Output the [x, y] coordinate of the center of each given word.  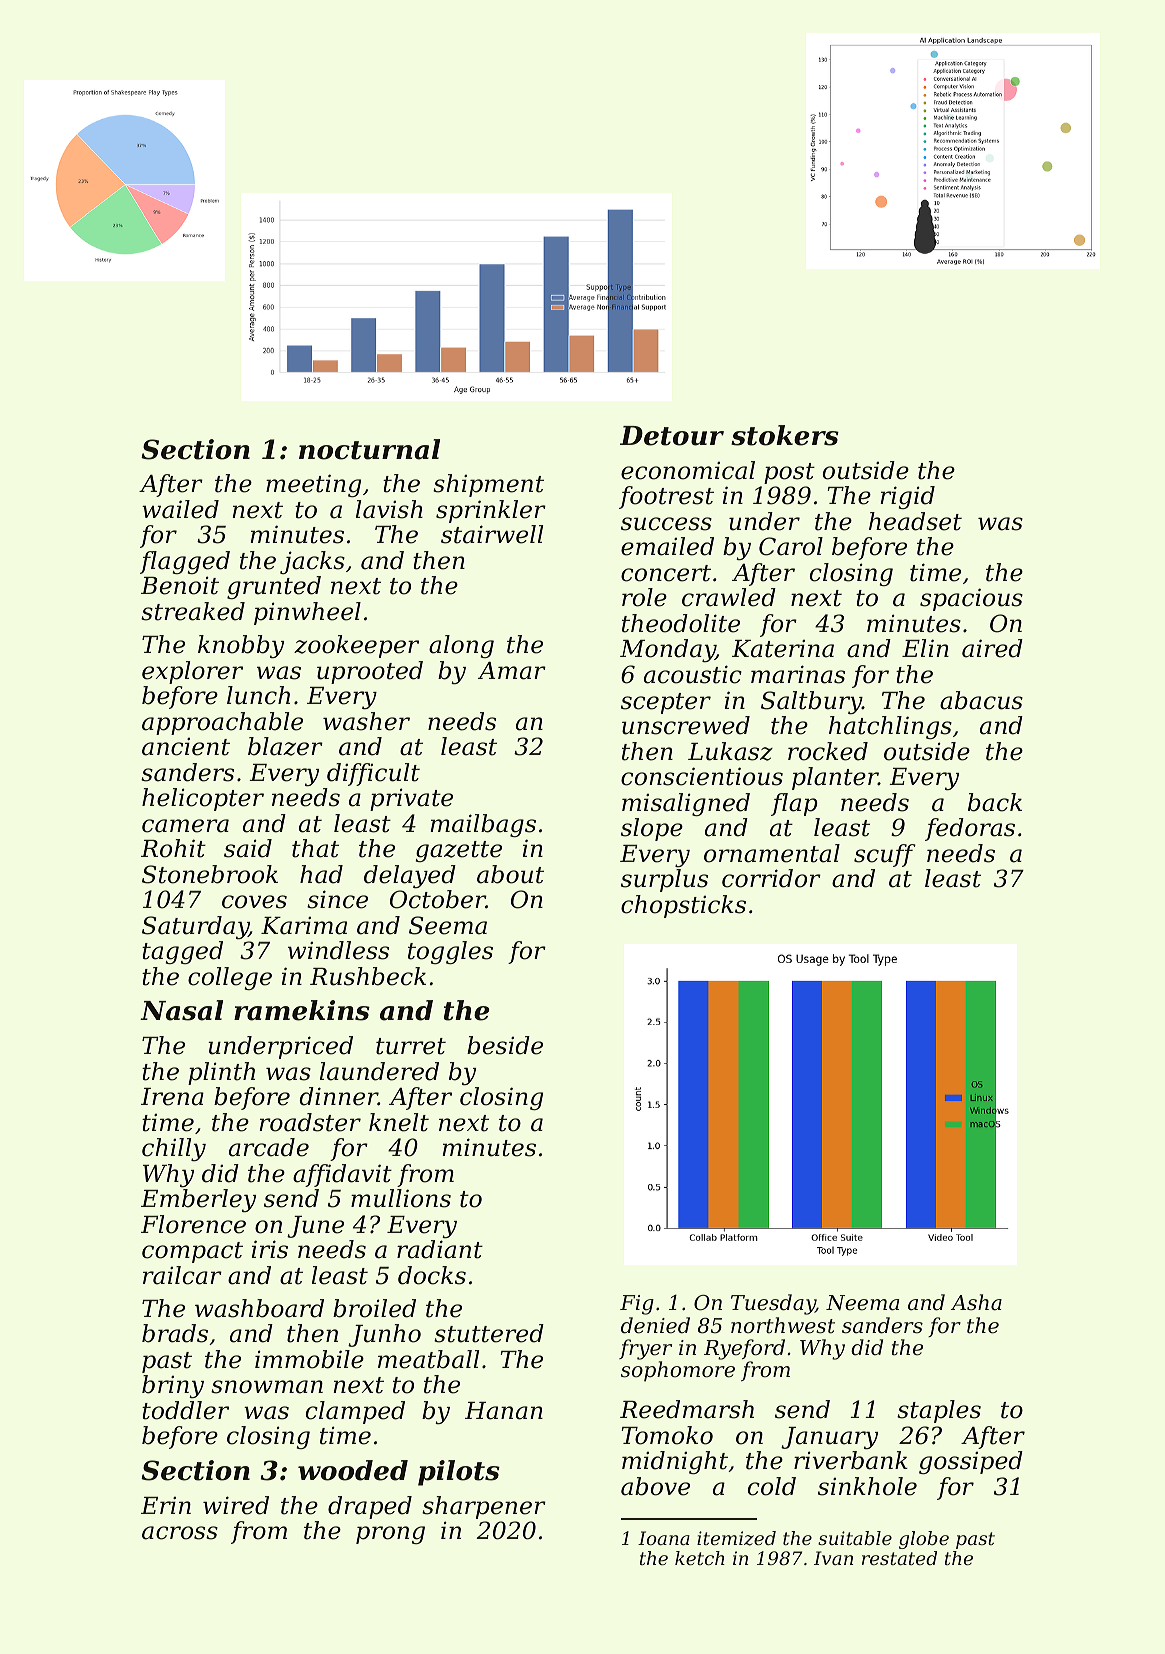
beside [505, 1045]
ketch [700, 1558]
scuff [885, 855]
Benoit [180, 585]
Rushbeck [368, 976]
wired [236, 1505]
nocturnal [369, 449]
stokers [785, 435]
